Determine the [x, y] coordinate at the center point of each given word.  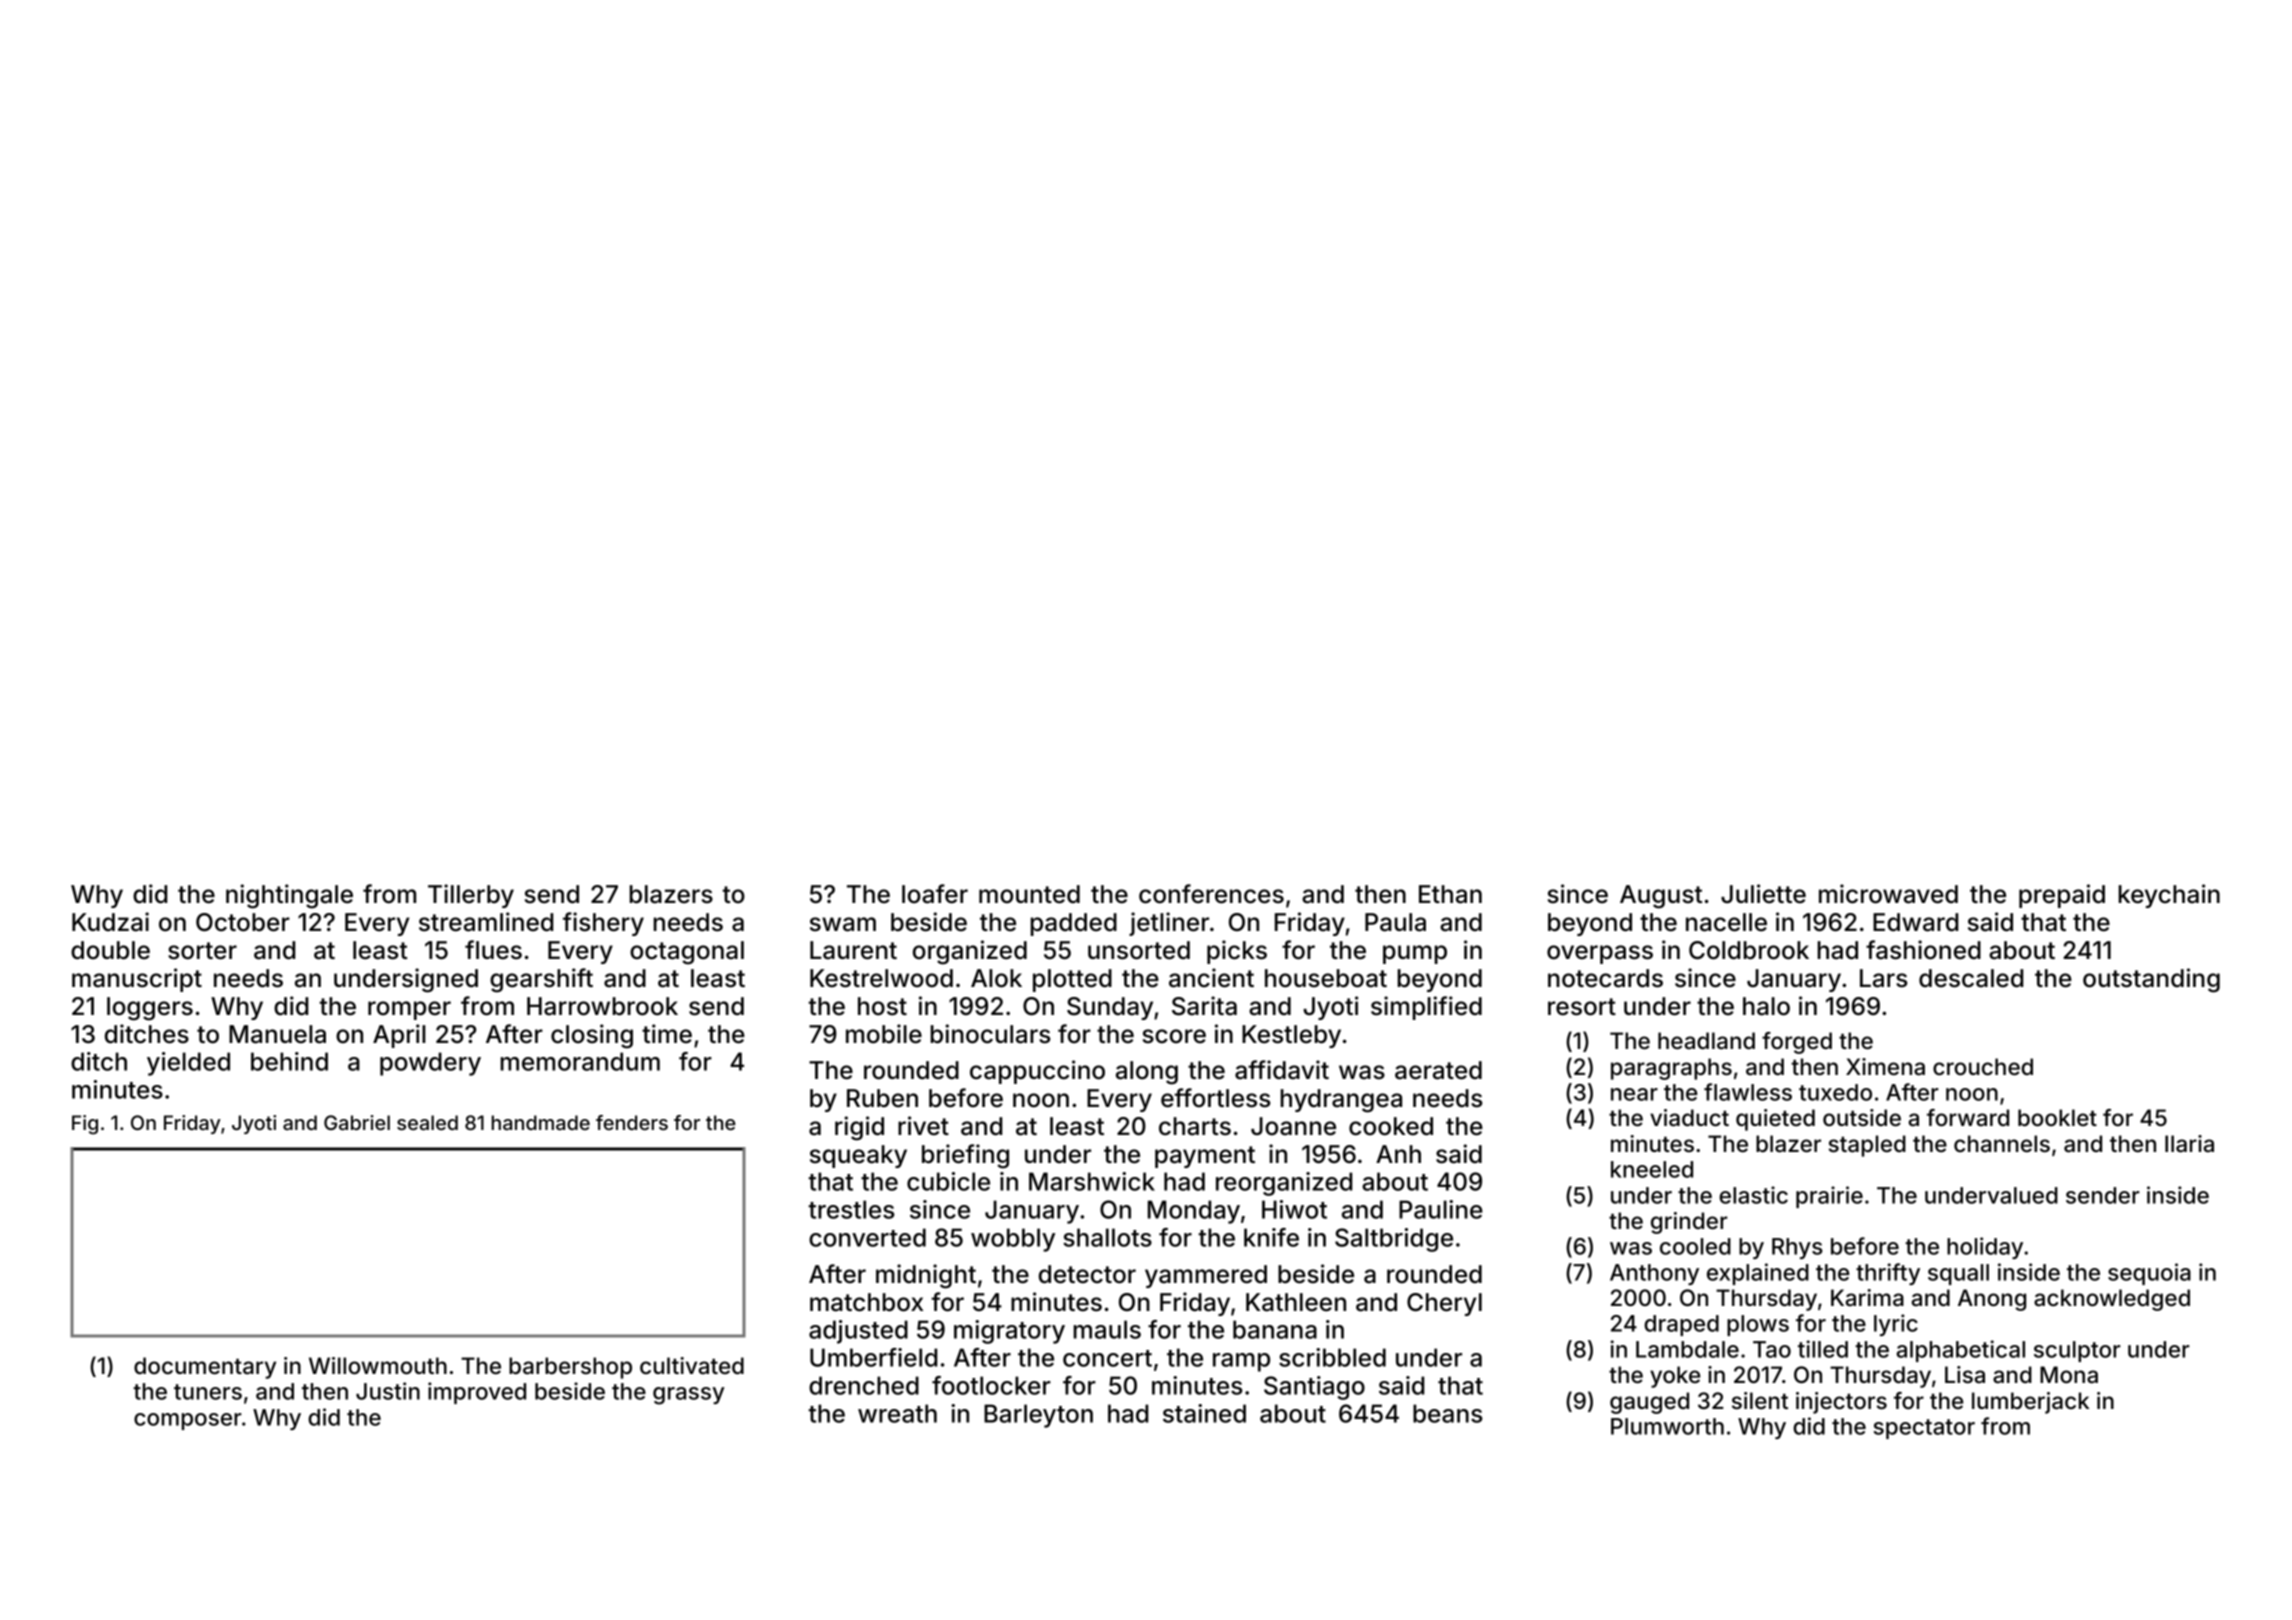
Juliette [1763, 894]
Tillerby [471, 896]
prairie [1829, 1197]
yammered [1206, 1276]
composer [188, 1421]
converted [867, 1237]
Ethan [1450, 894]
